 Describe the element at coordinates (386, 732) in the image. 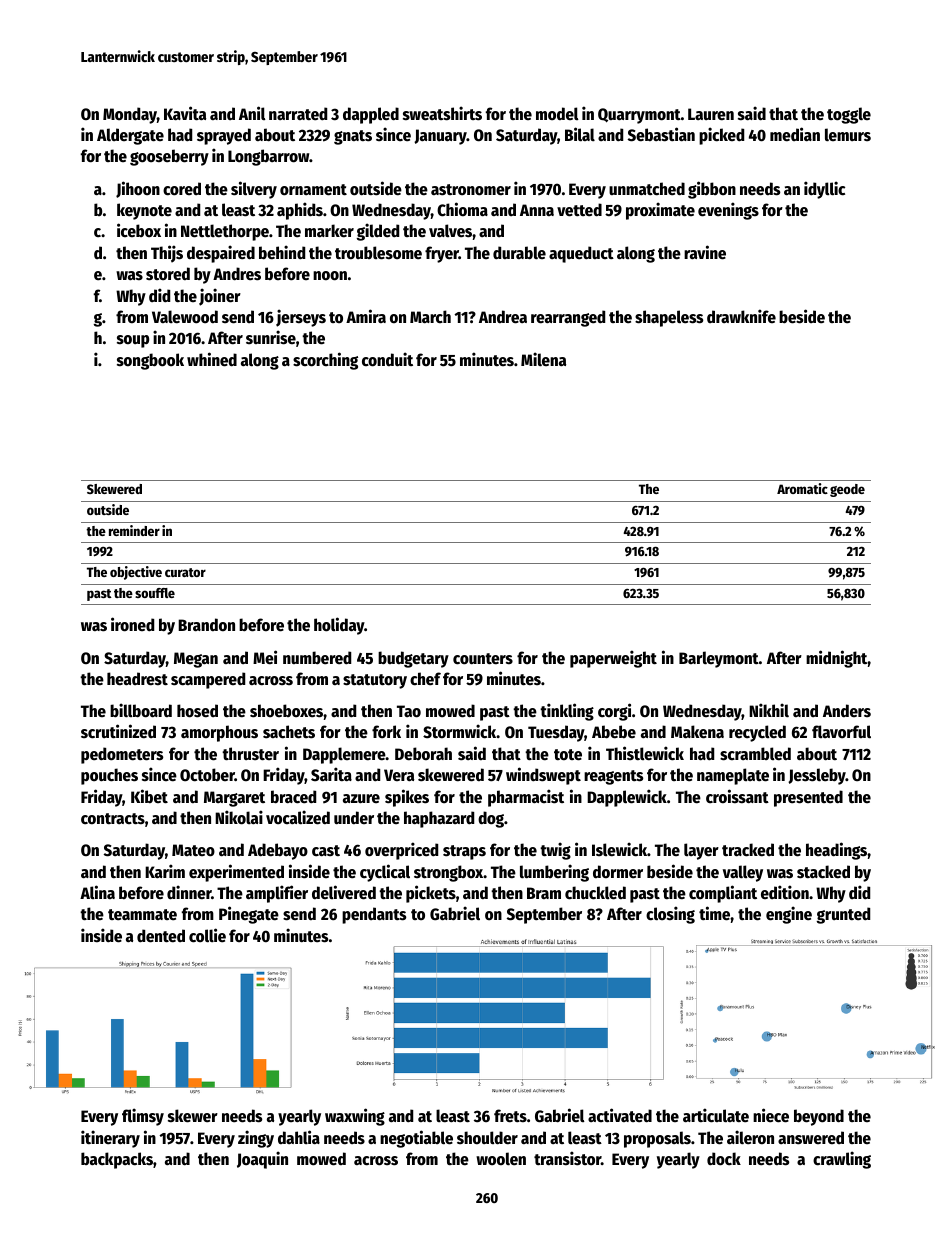

I see `fork` at that location.
